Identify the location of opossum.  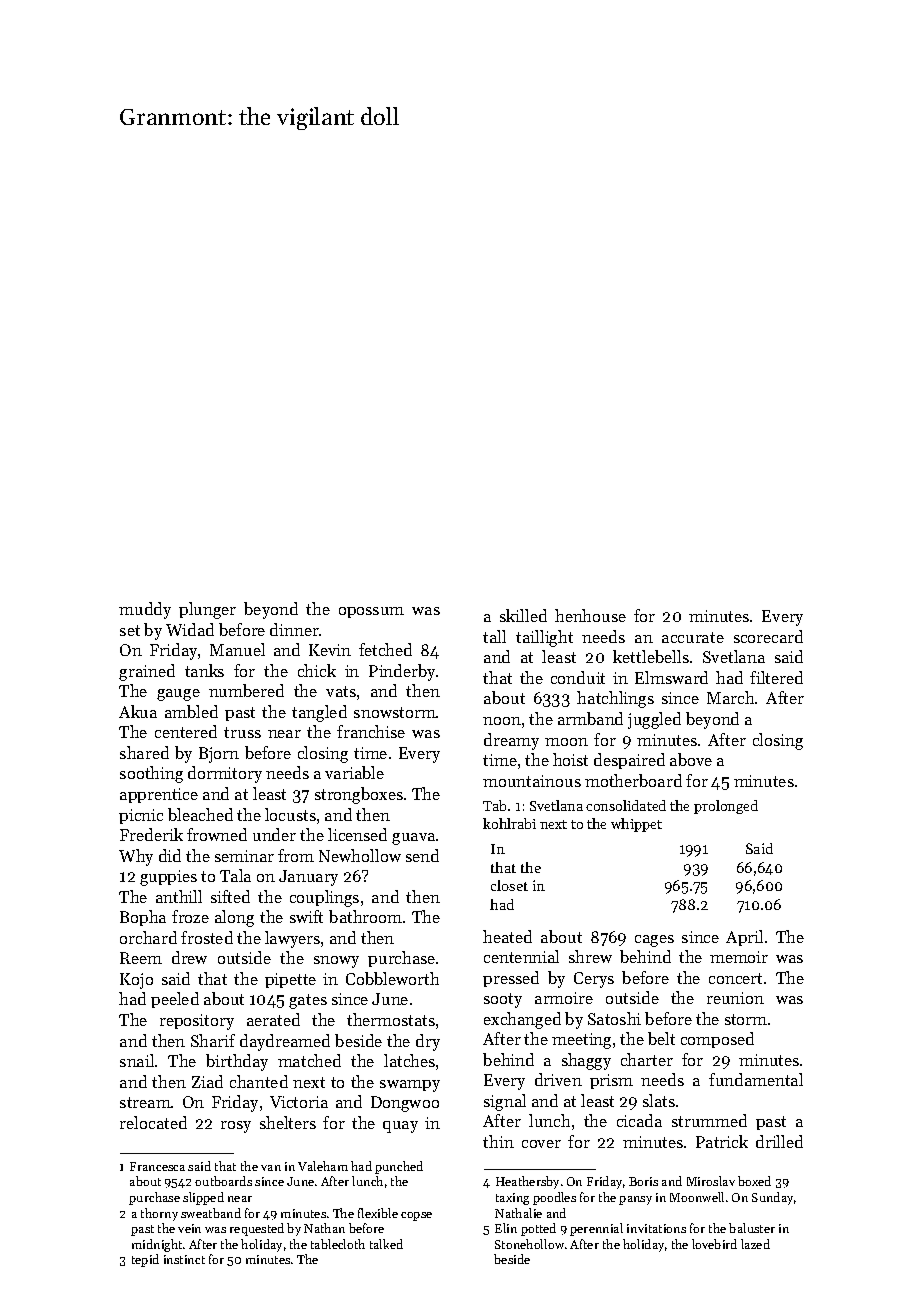
(371, 612).
